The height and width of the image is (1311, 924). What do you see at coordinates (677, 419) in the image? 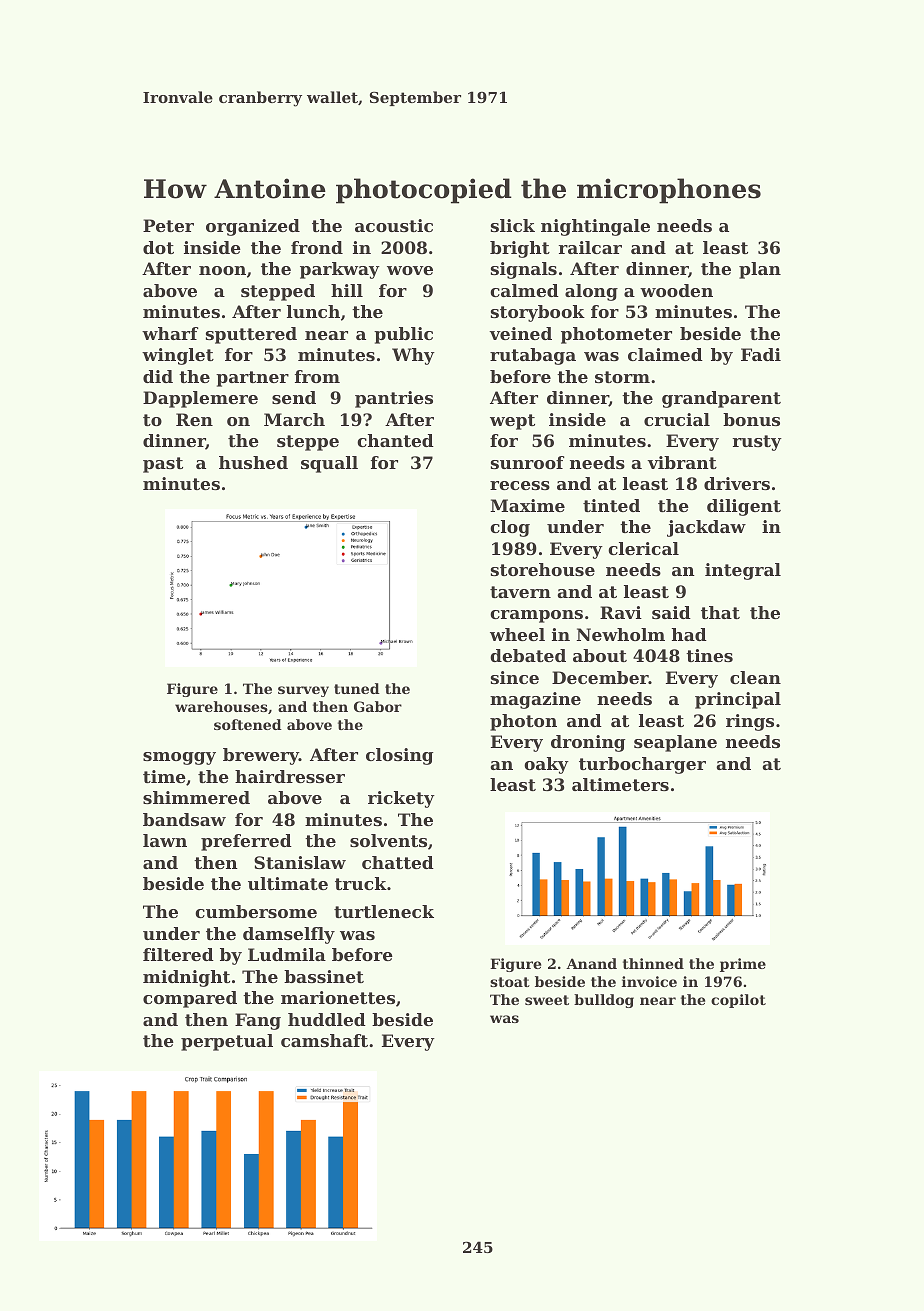
I see `crucial` at bounding box center [677, 419].
